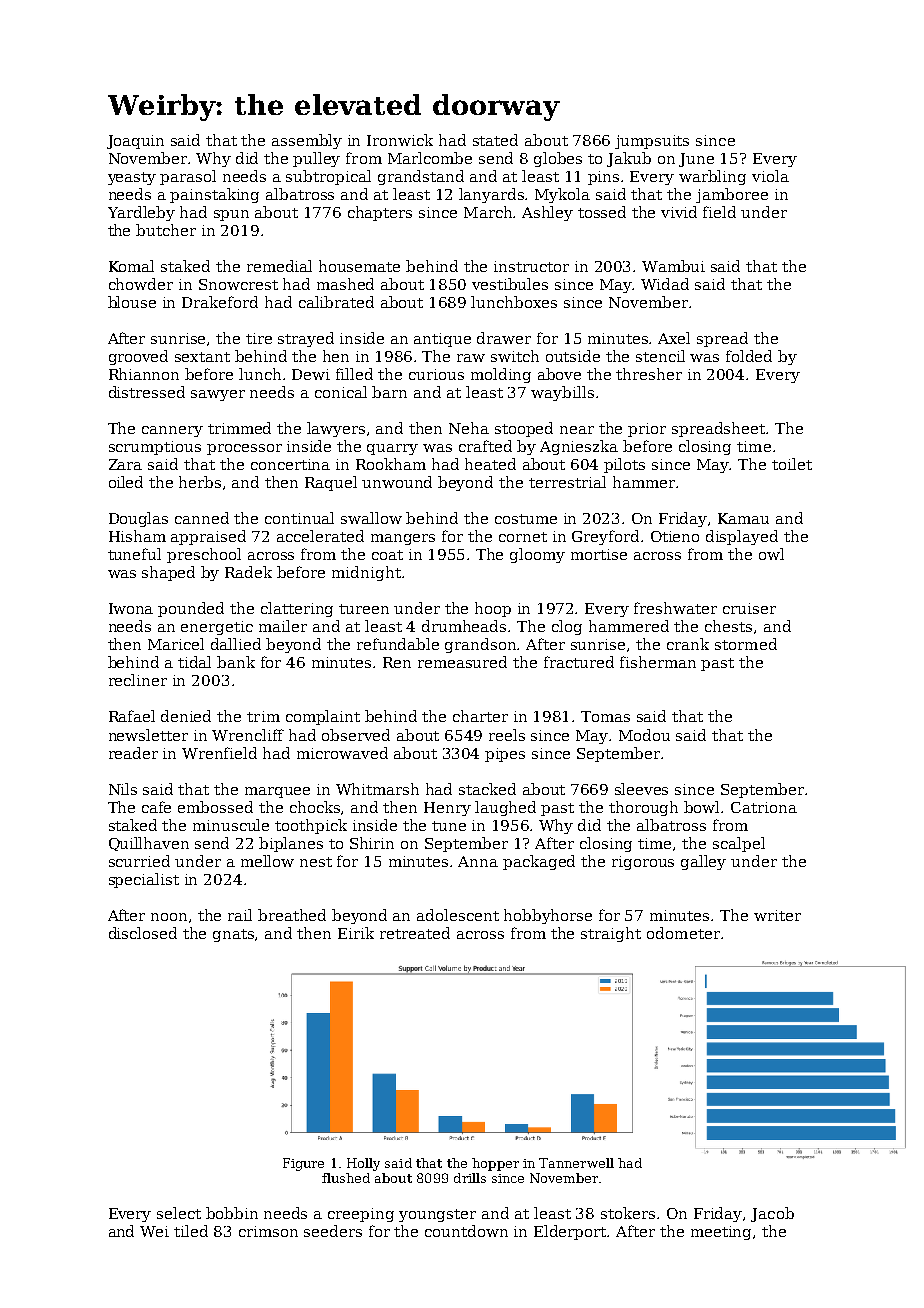  What do you see at coordinates (466, 1231) in the screenshot?
I see `countdown` at bounding box center [466, 1231].
